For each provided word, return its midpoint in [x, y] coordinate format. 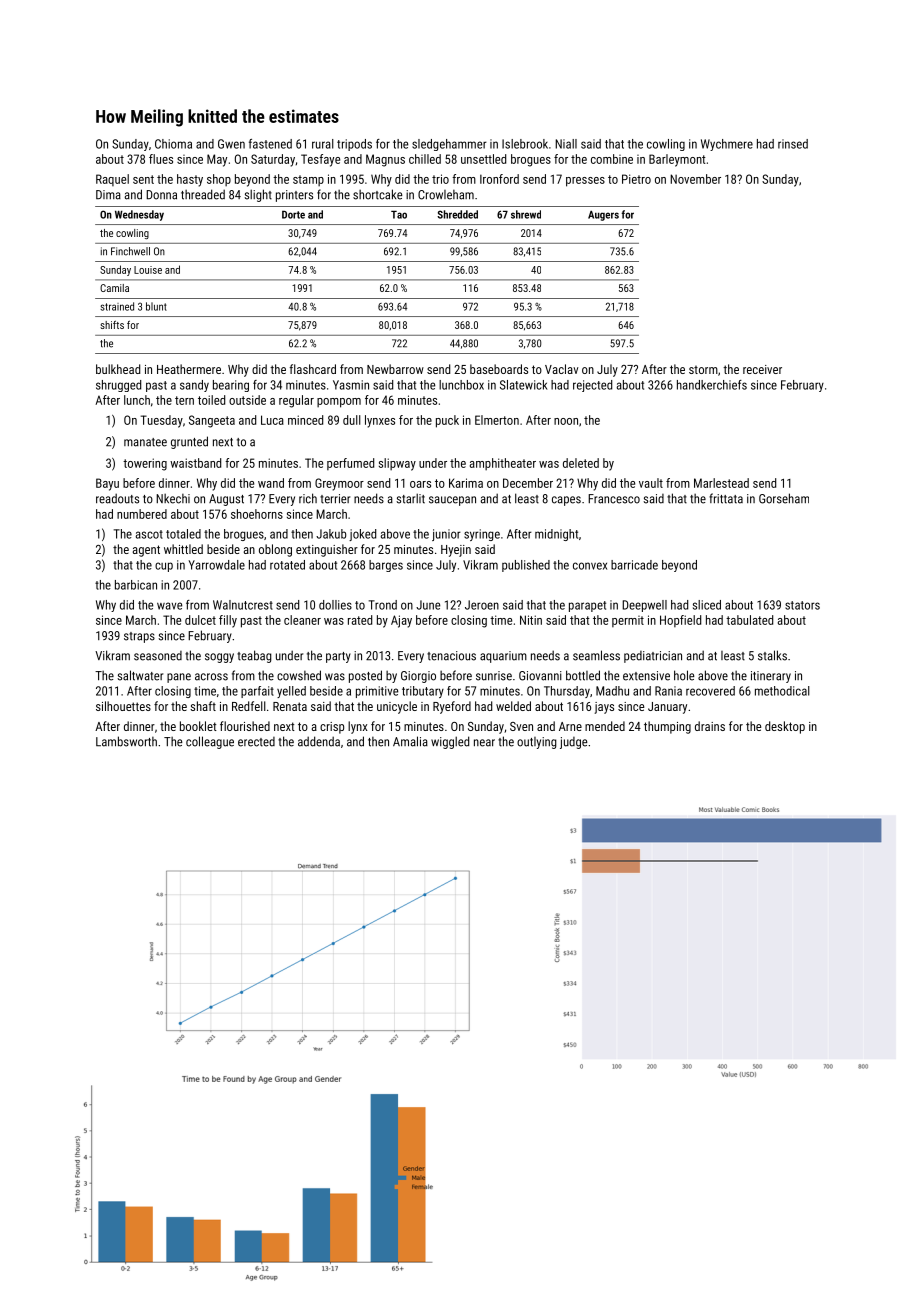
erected [256, 742]
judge [573, 743]
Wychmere [727, 145]
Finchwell [130, 251]
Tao [399, 214]
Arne [570, 726]
